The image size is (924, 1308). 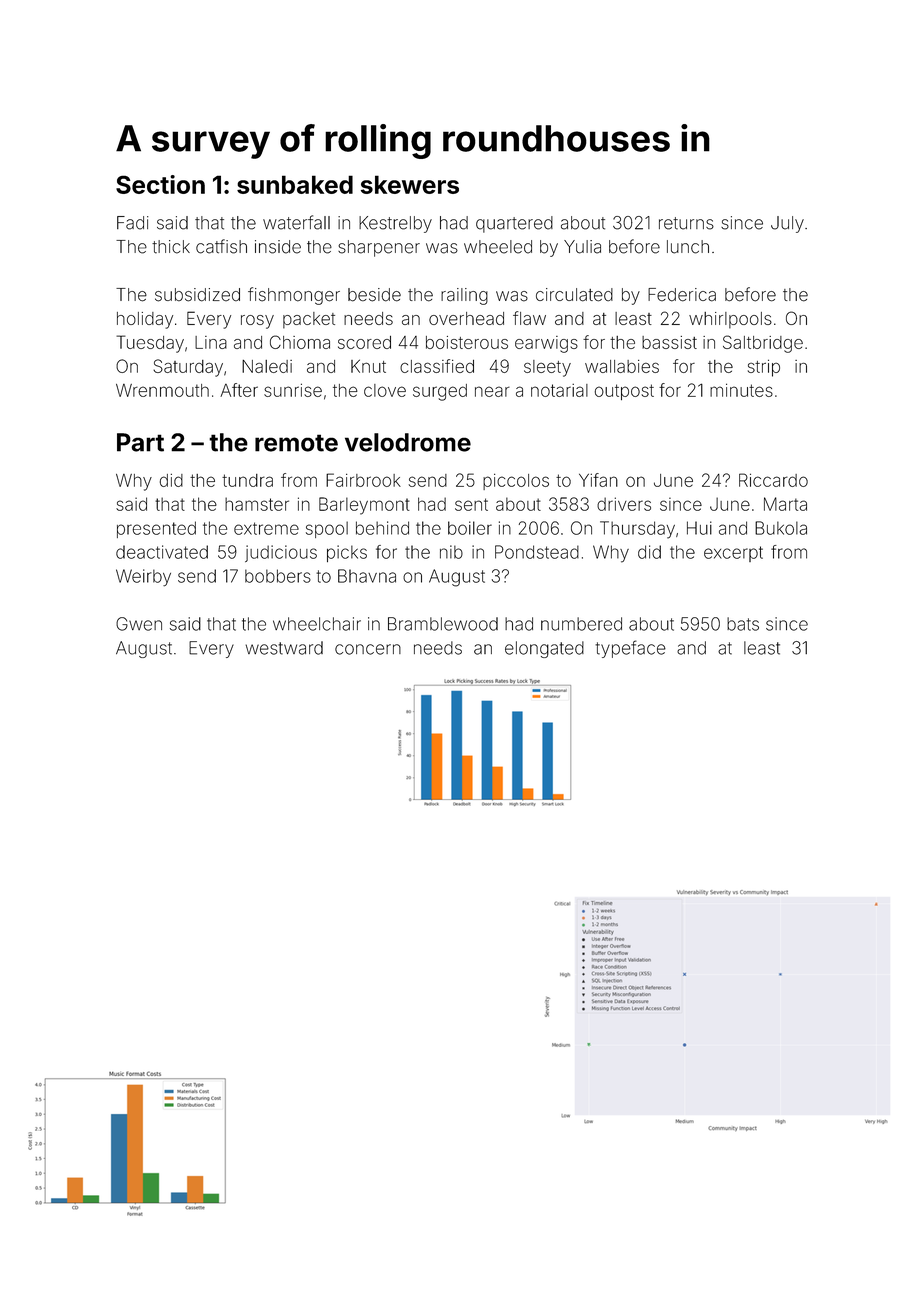 What do you see at coordinates (688, 247) in the document?
I see `lunch` at bounding box center [688, 247].
